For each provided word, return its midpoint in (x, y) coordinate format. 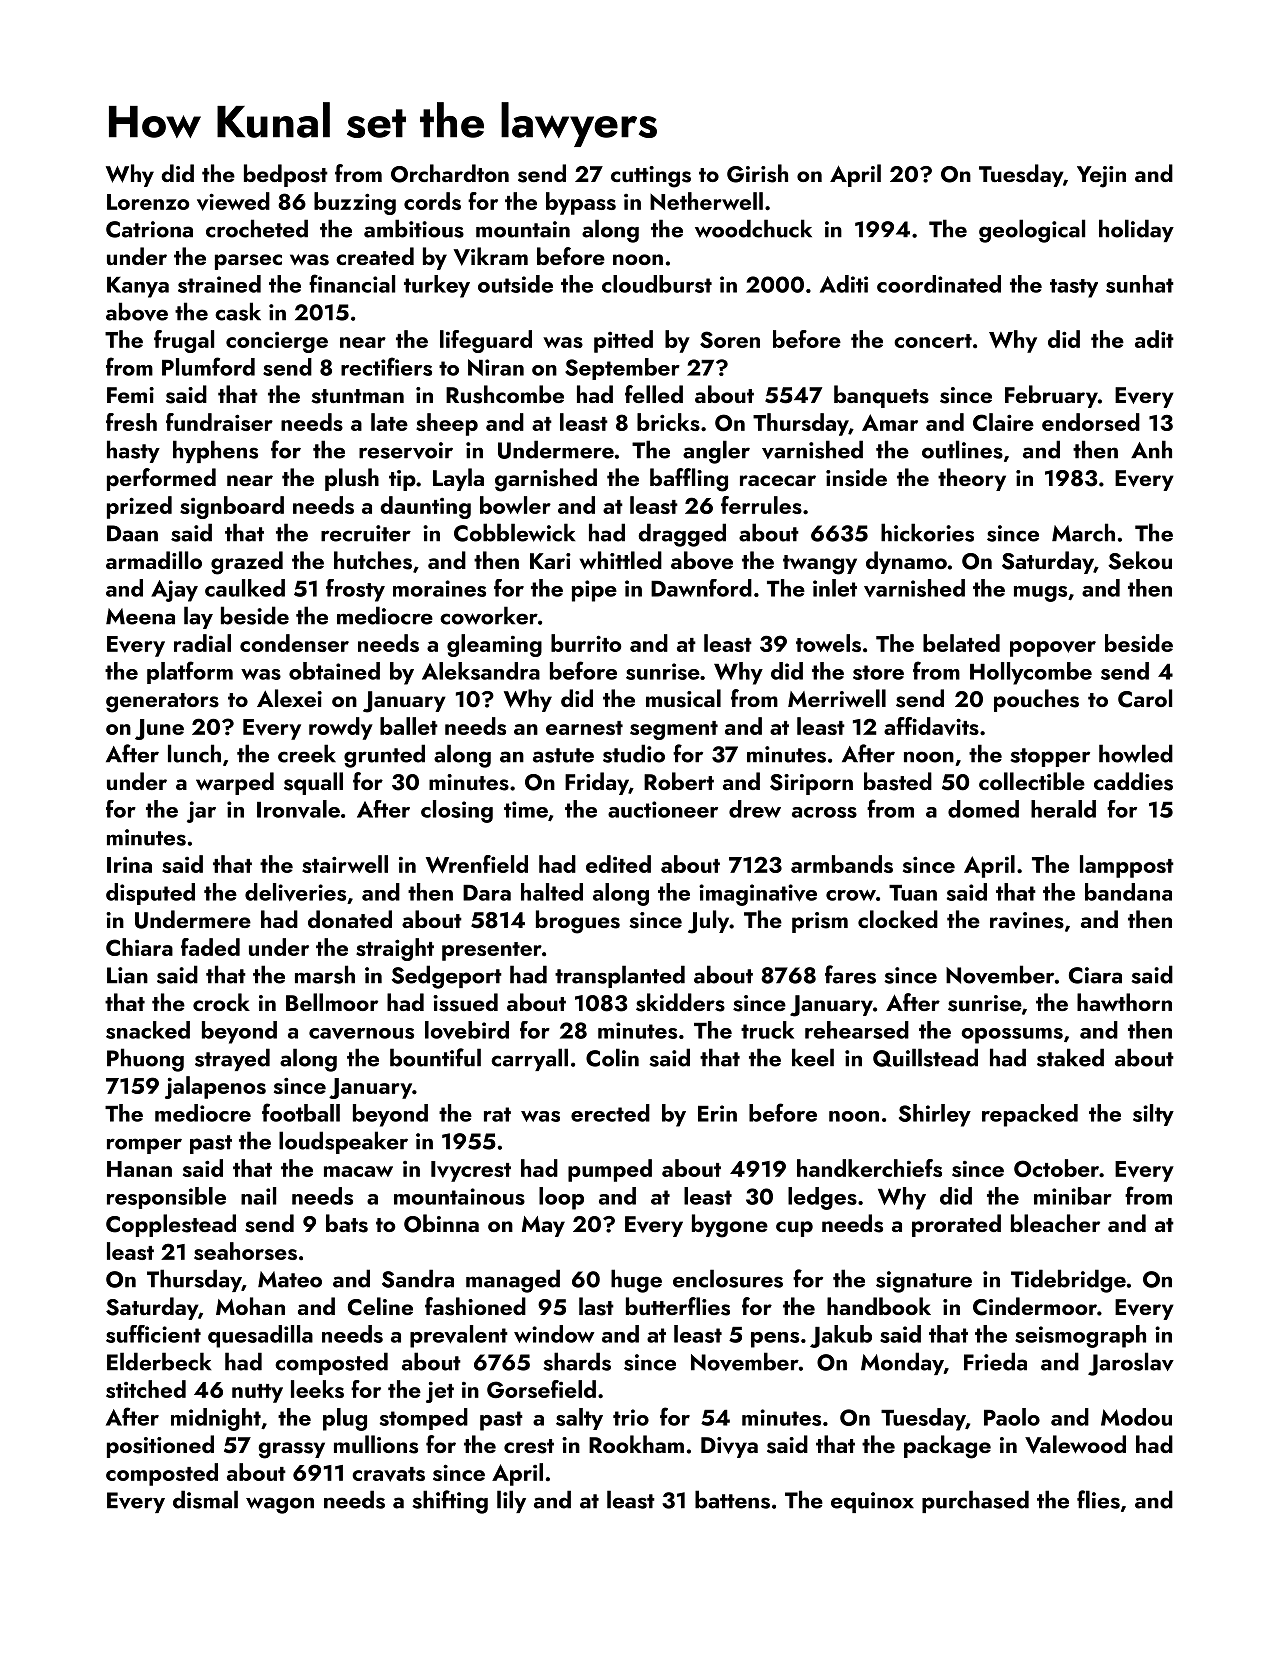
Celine (380, 1306)
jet (440, 1392)
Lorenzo (148, 202)
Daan (132, 533)
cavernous (361, 1034)
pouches (1036, 700)
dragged (682, 535)
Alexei (289, 698)
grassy (291, 1450)
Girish (757, 173)
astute (563, 755)
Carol (1145, 698)
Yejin (1101, 177)
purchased (975, 1501)
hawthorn (1124, 1002)
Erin (717, 1113)
